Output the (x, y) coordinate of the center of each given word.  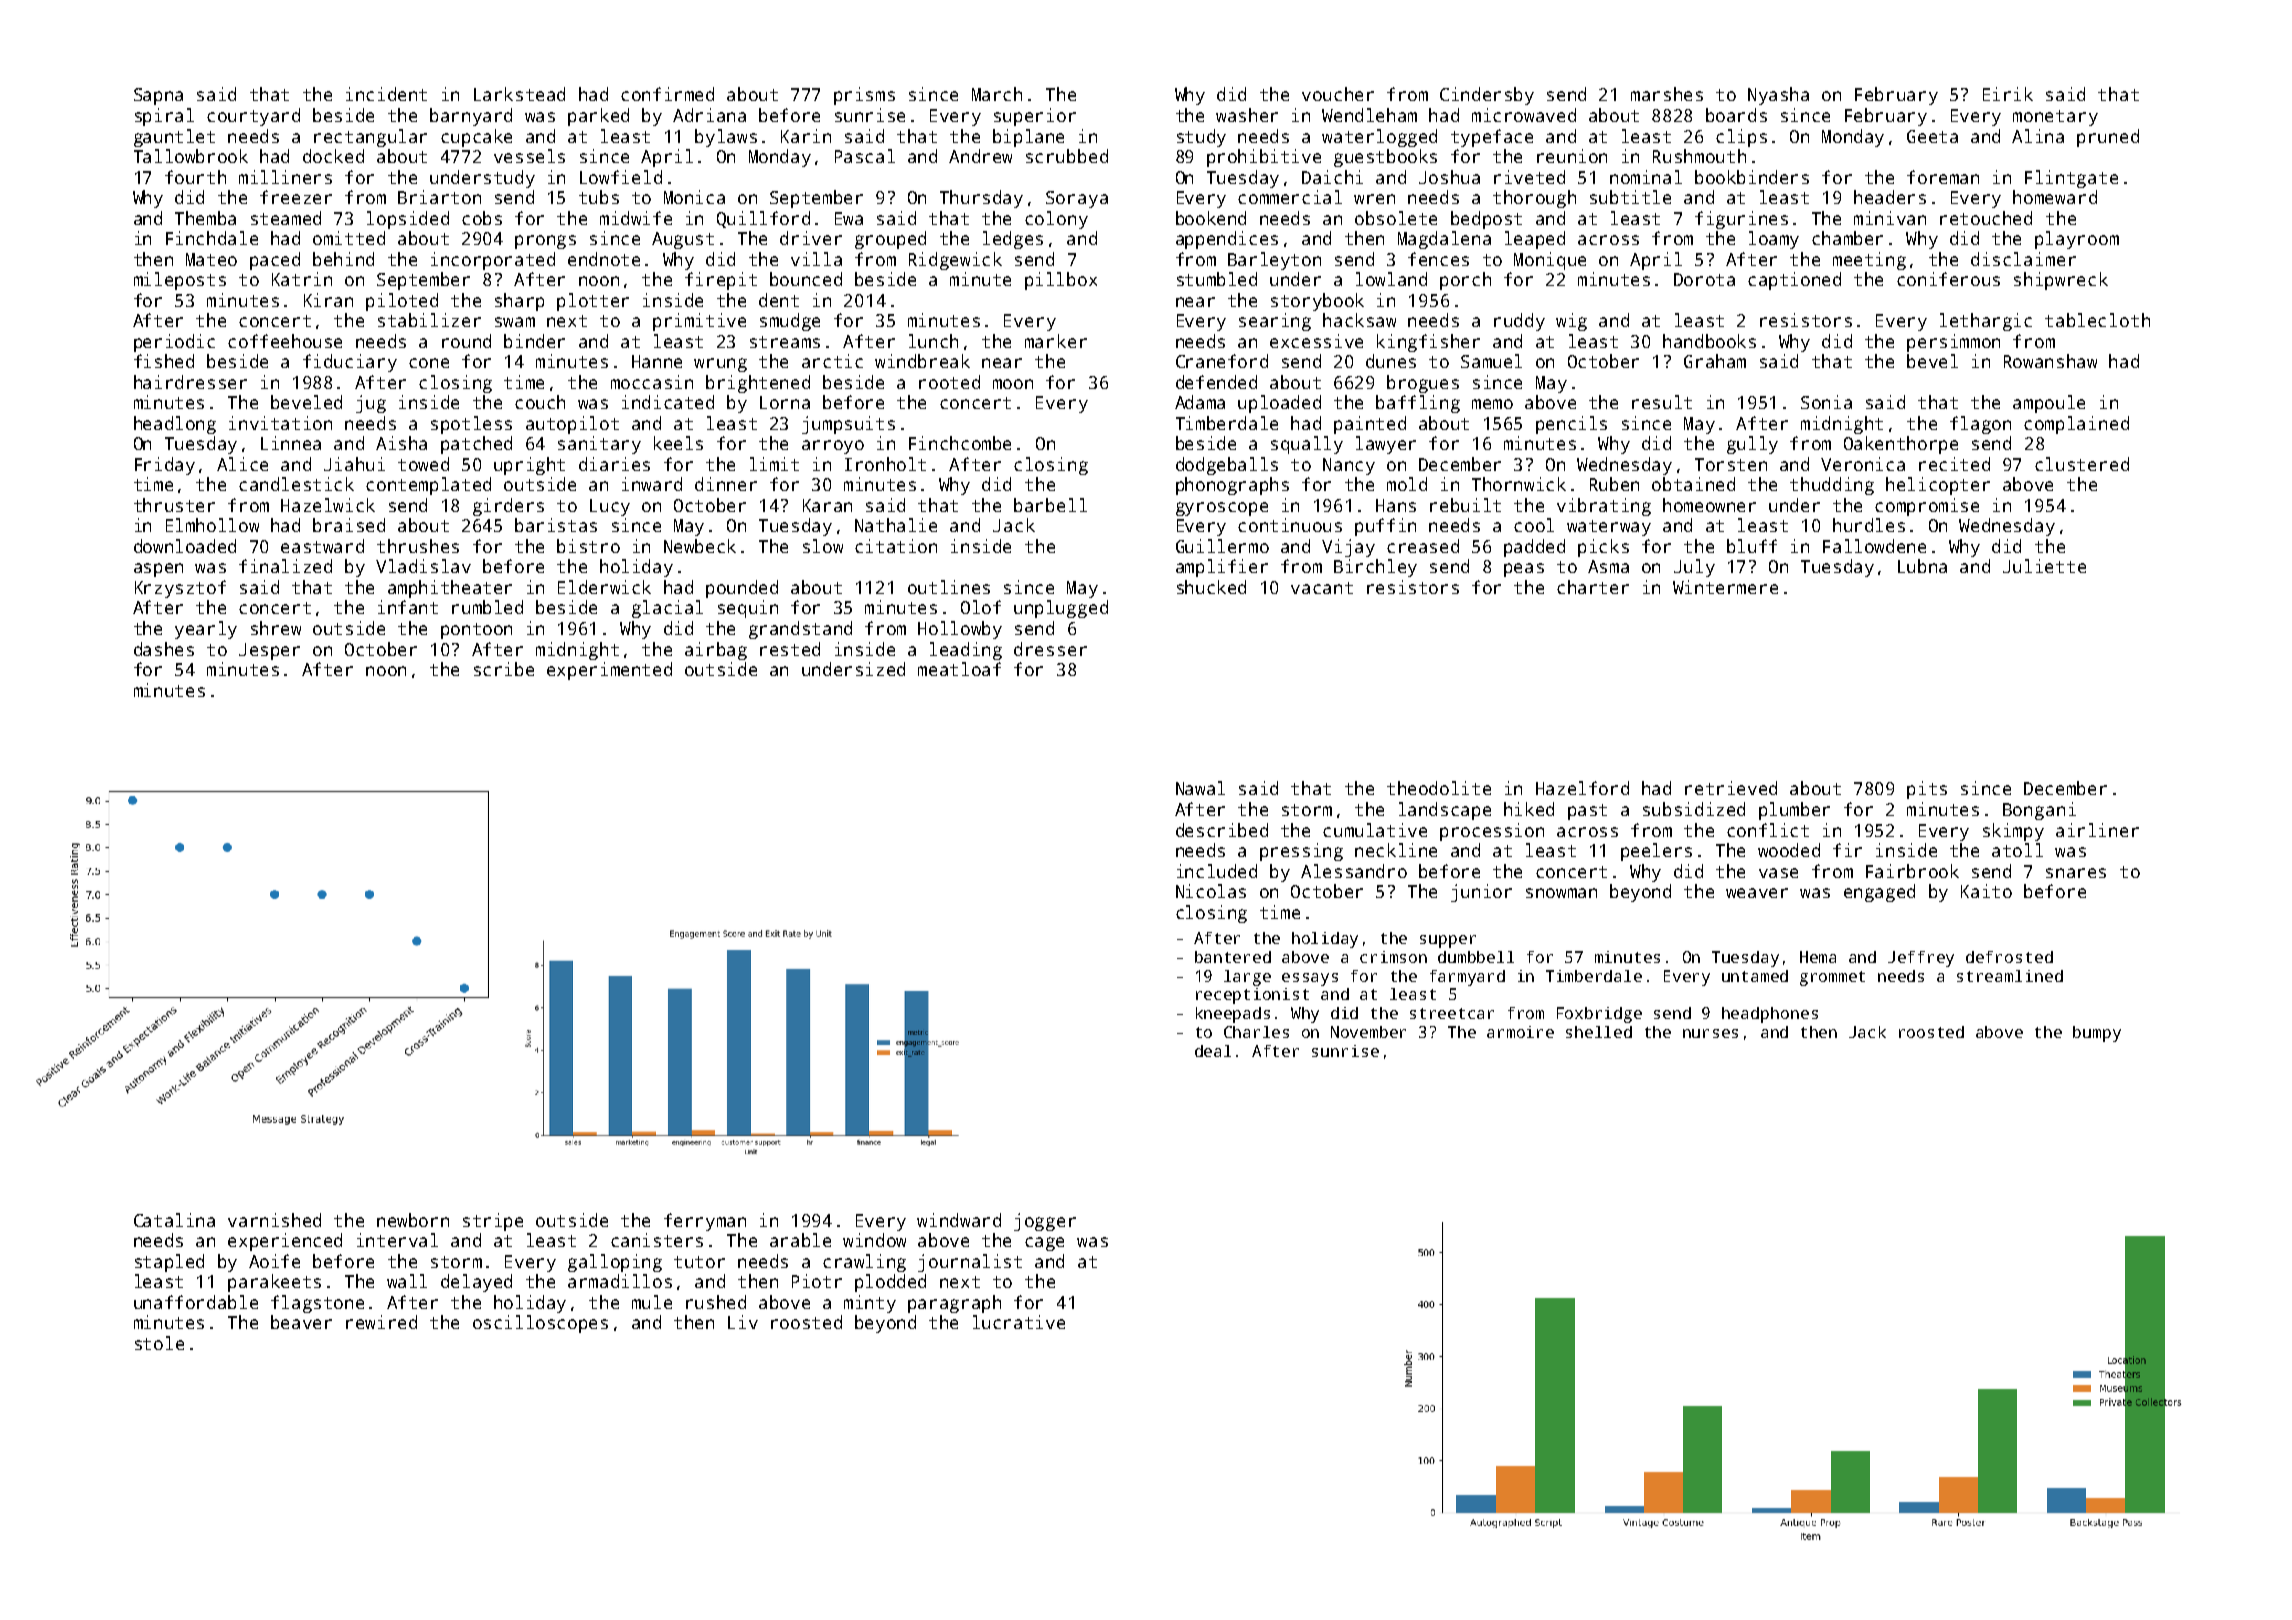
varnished (274, 1220)
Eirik (2008, 94)
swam (515, 322)
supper (1448, 941)
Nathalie (896, 525)
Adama (1200, 402)
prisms (864, 96)
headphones (1770, 1015)
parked (598, 117)
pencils (1571, 425)
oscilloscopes (540, 1324)
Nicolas (1211, 891)
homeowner (1709, 505)
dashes (164, 649)
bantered (1233, 957)
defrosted (2009, 957)
